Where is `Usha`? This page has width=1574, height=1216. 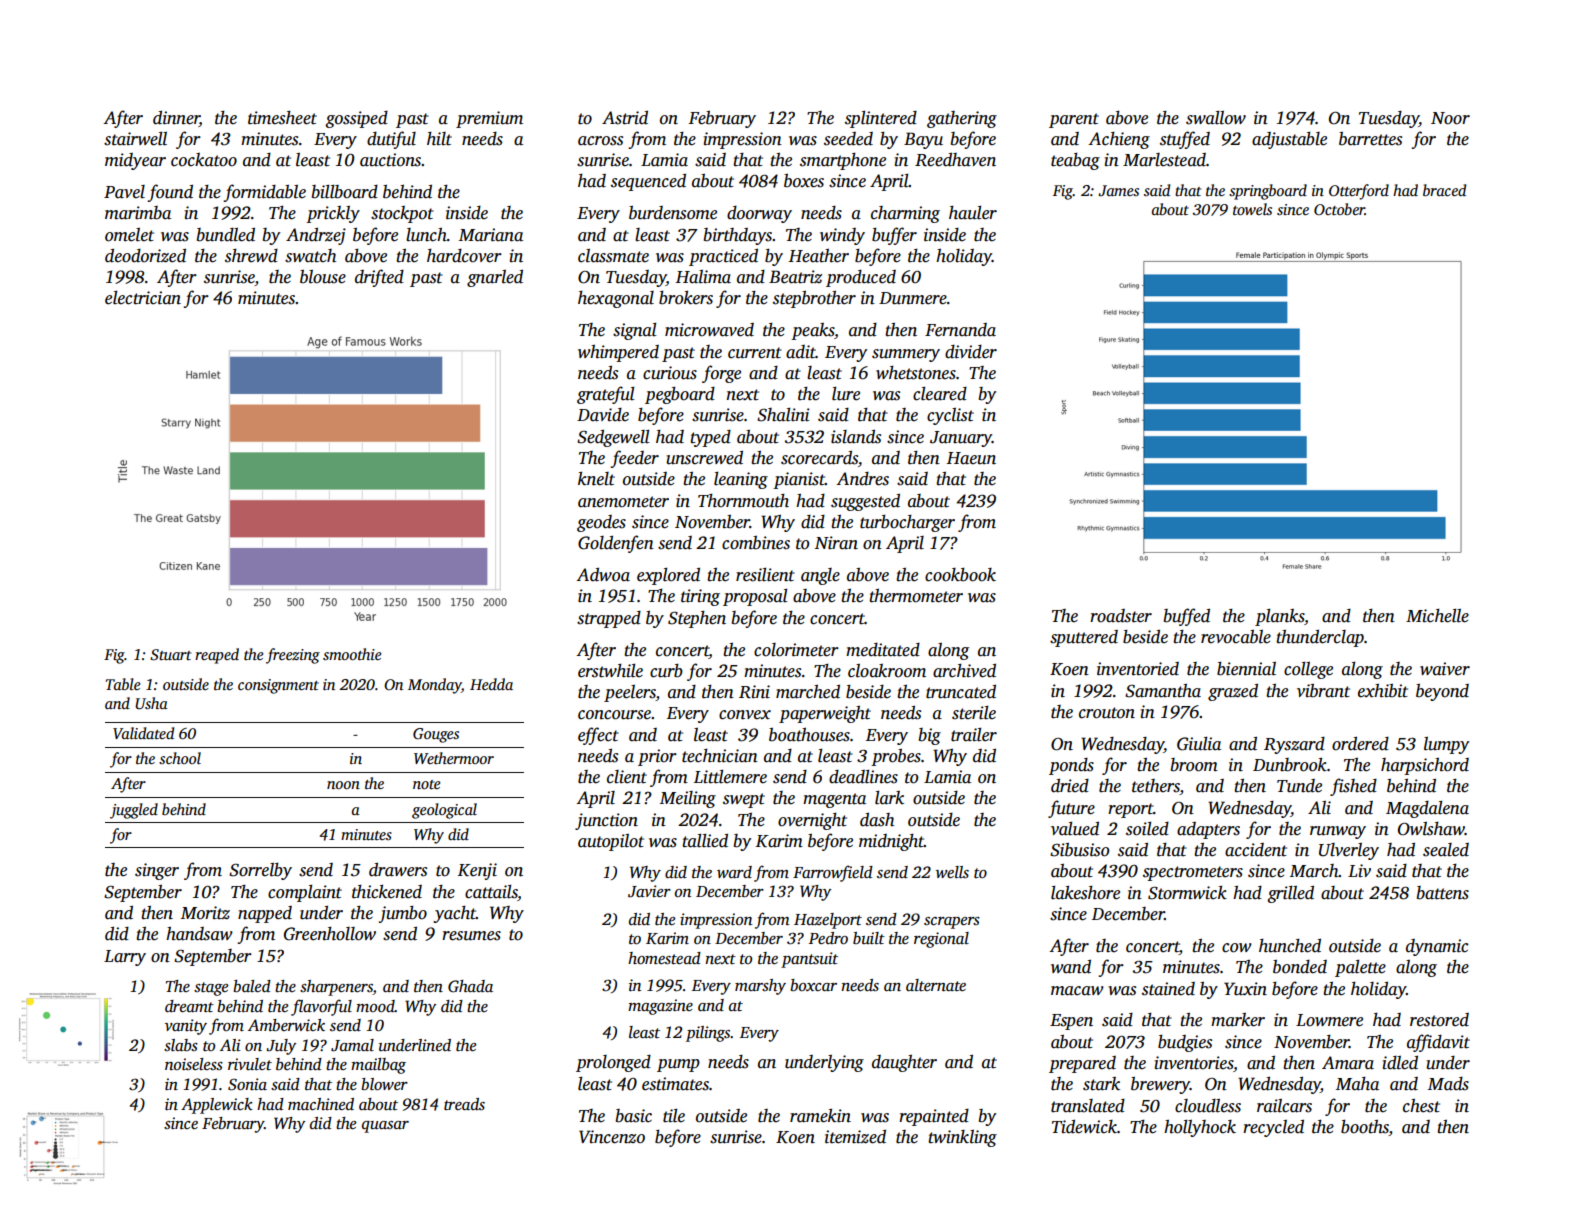
Usha is located at coordinates (151, 703).
